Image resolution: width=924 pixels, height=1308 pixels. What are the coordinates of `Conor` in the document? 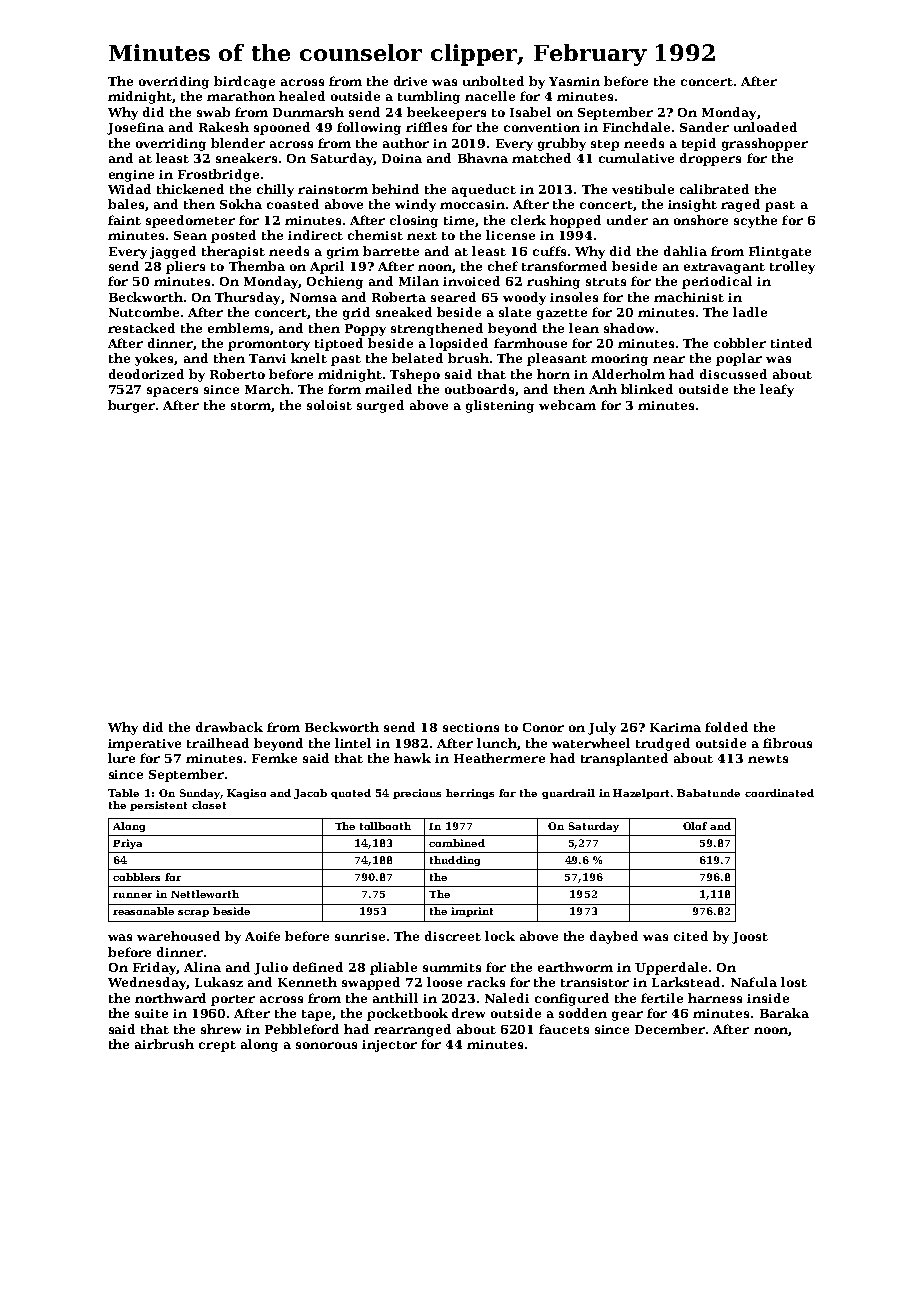 It's located at (543, 727).
